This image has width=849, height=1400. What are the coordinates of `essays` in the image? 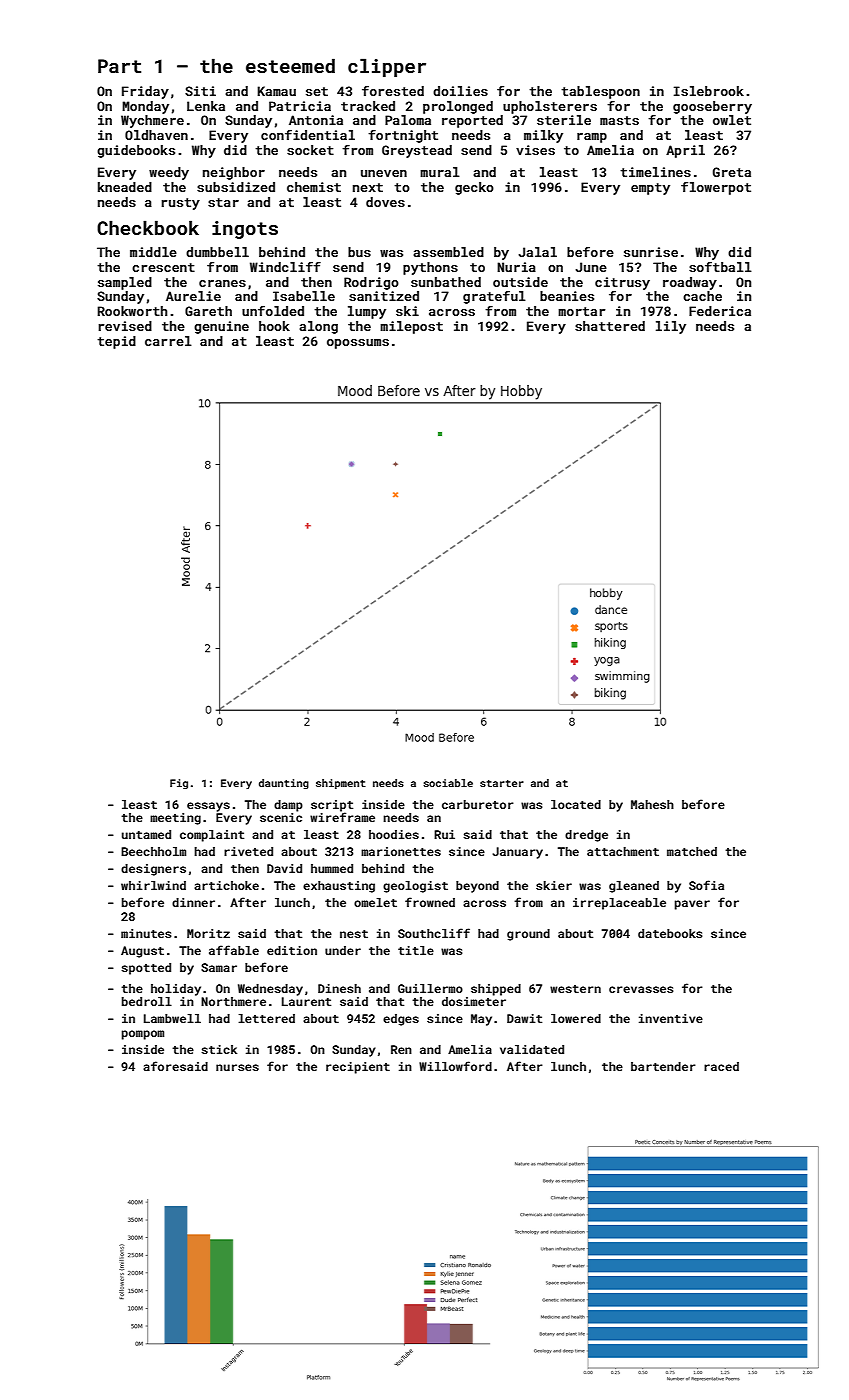 It's located at (208, 807).
